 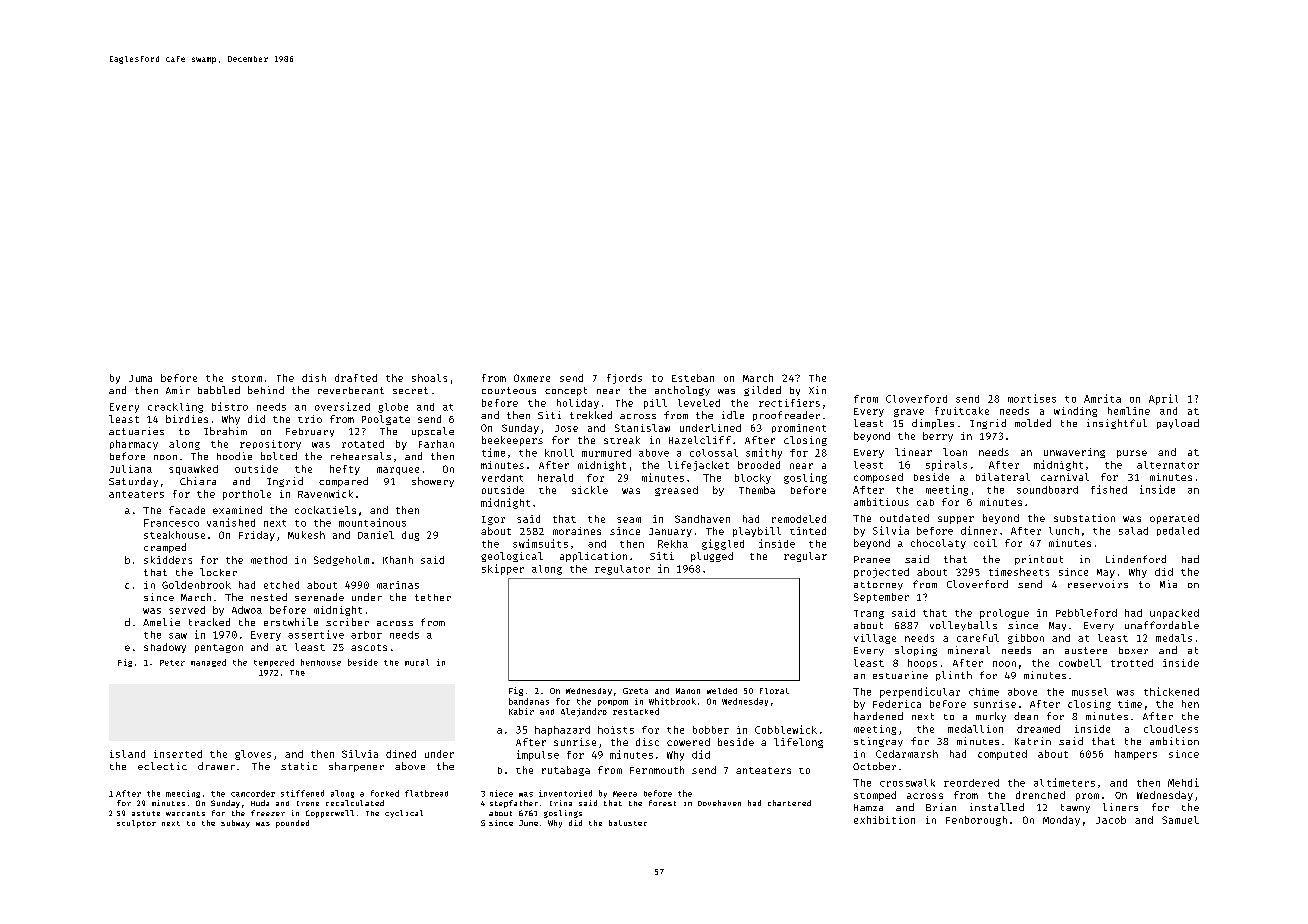 What do you see at coordinates (131, 469) in the image?
I see `Juliana` at bounding box center [131, 469].
